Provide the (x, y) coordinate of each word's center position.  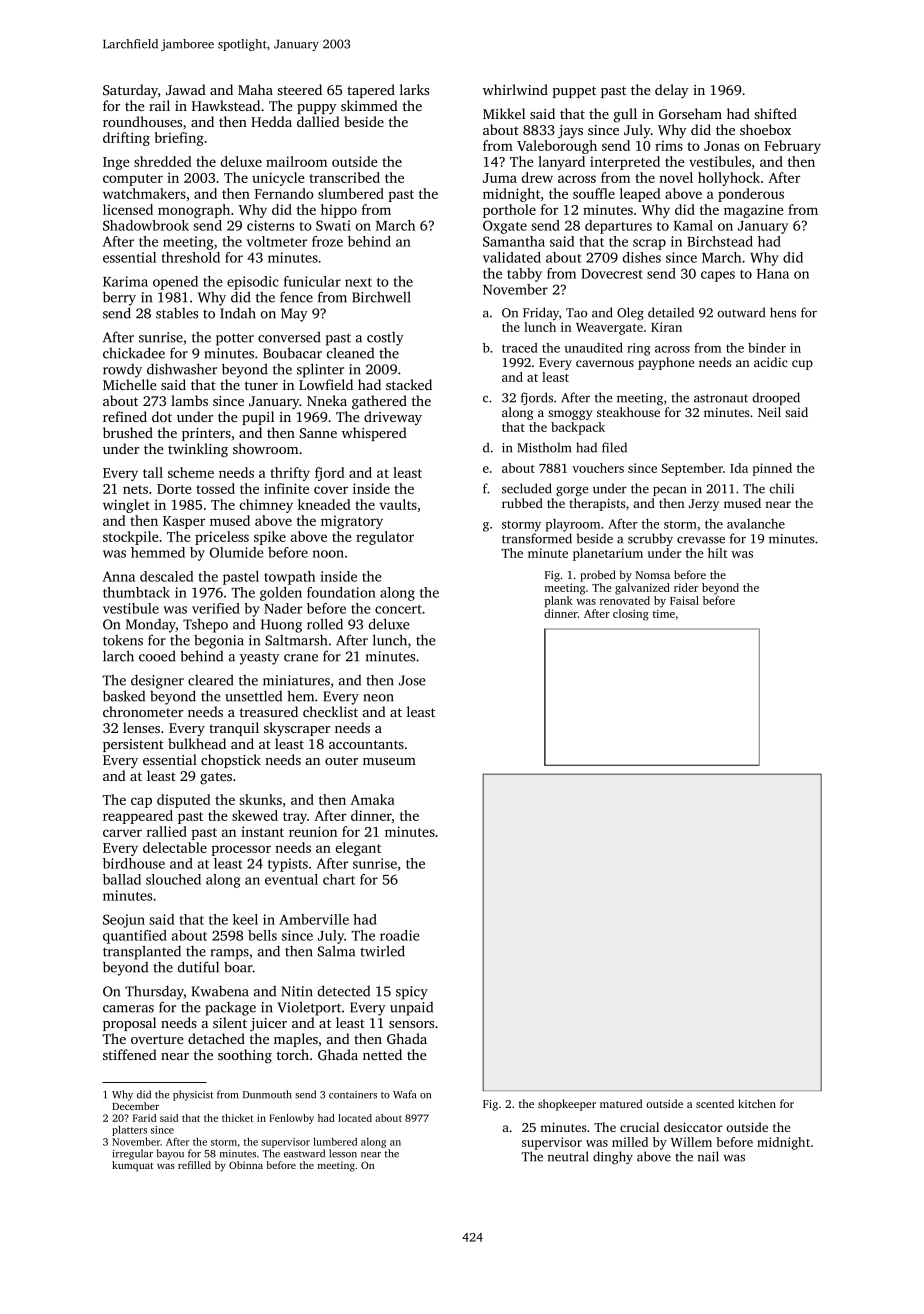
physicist (193, 1095)
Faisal (684, 600)
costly (385, 339)
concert (398, 609)
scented (715, 1103)
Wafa (404, 1094)
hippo (339, 211)
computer (133, 180)
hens (783, 312)
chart (339, 879)
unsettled (253, 696)
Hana (773, 274)
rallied (167, 831)
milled (630, 1142)
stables (177, 313)
